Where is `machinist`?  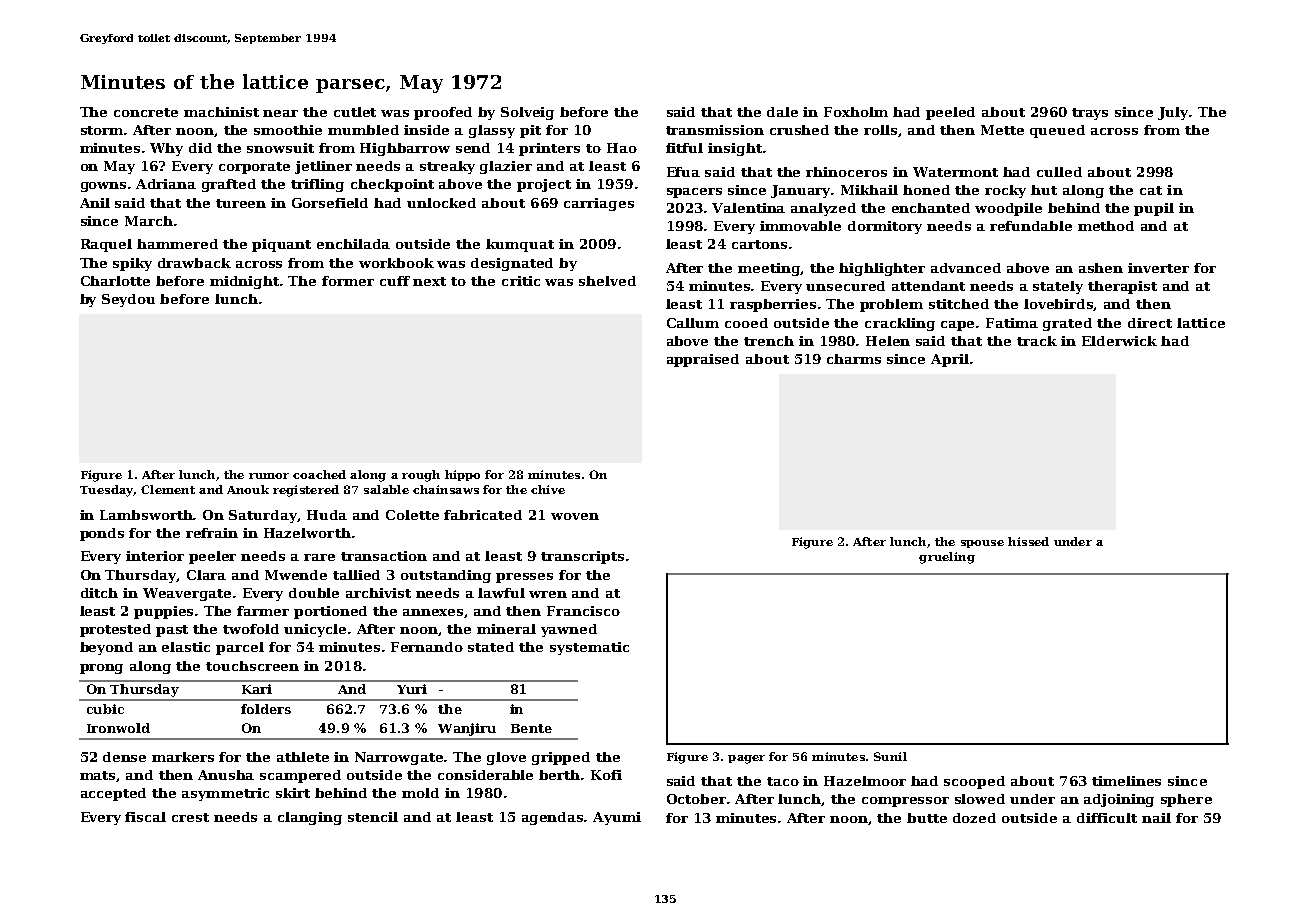
machinist is located at coordinates (221, 112).
